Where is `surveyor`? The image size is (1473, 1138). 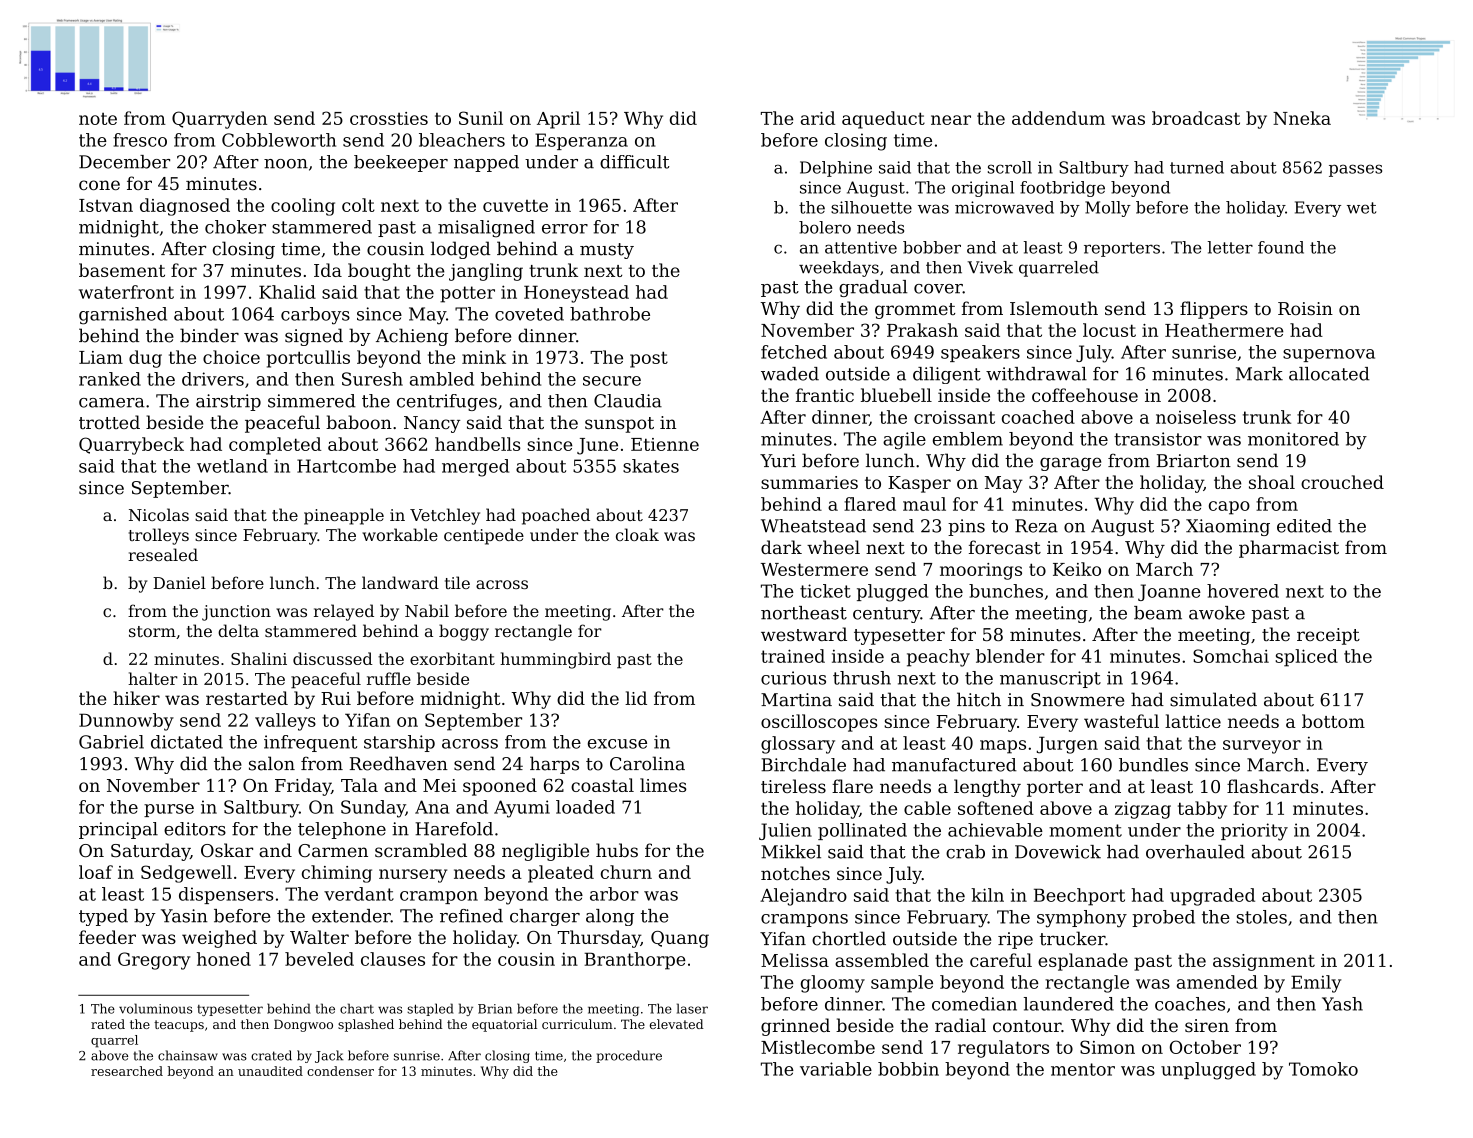 surveyor is located at coordinates (1262, 747).
